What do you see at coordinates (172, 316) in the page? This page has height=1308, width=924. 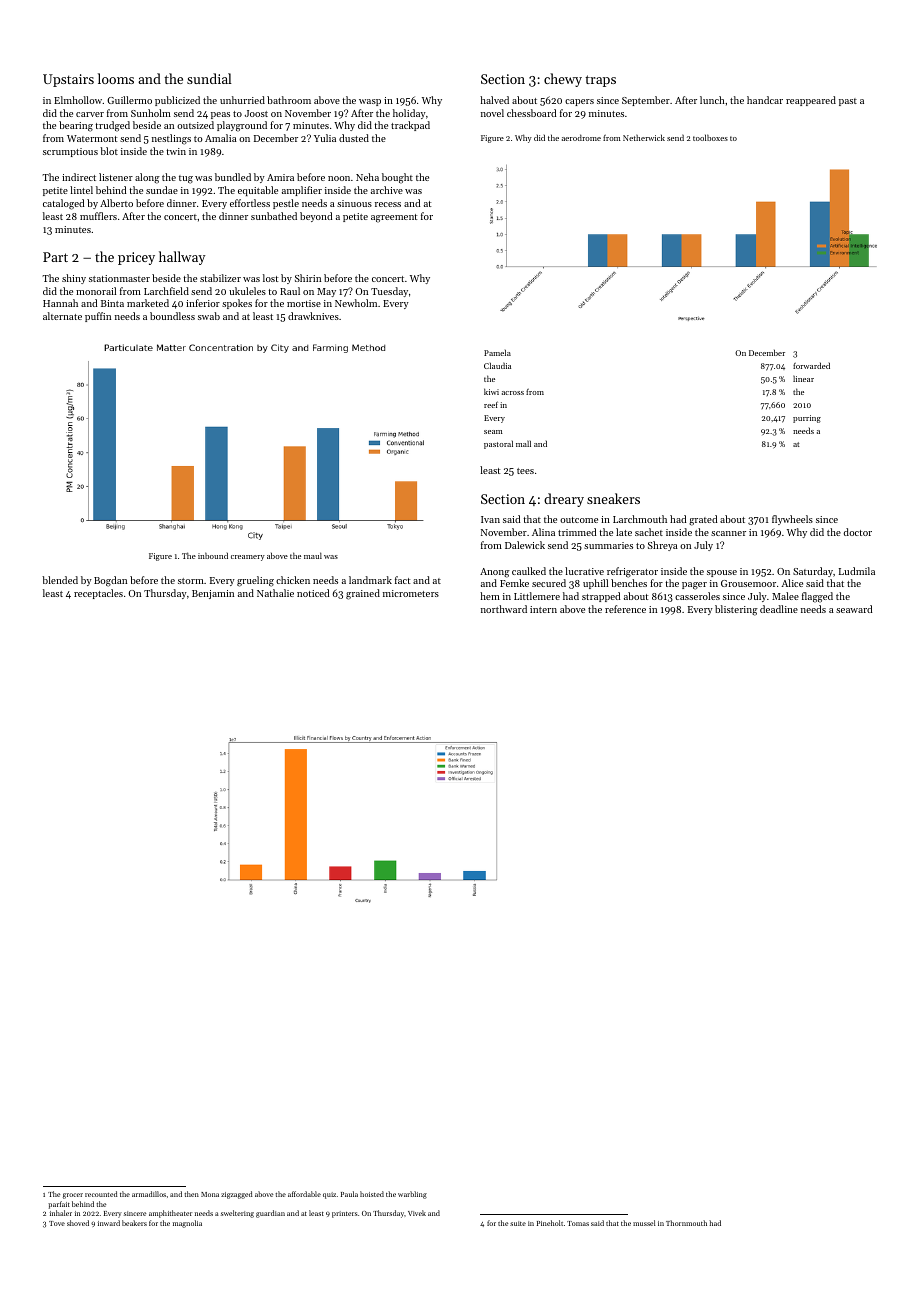 I see `boundless` at bounding box center [172, 316].
